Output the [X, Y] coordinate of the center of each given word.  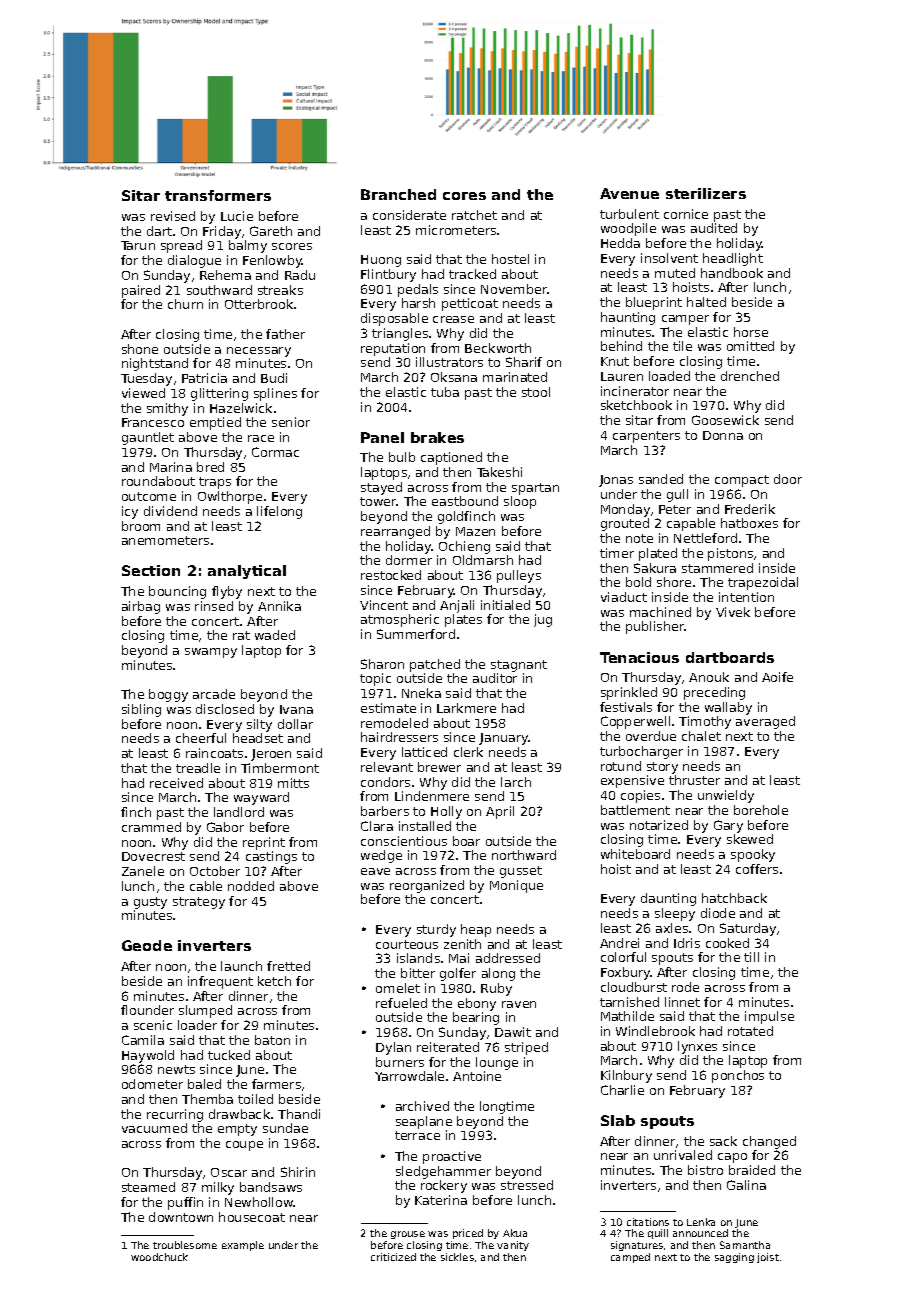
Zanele [143, 871]
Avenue [629, 193]
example [243, 1246]
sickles [457, 1257]
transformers [218, 195]
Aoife [777, 677]
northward [524, 855]
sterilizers [706, 193]
